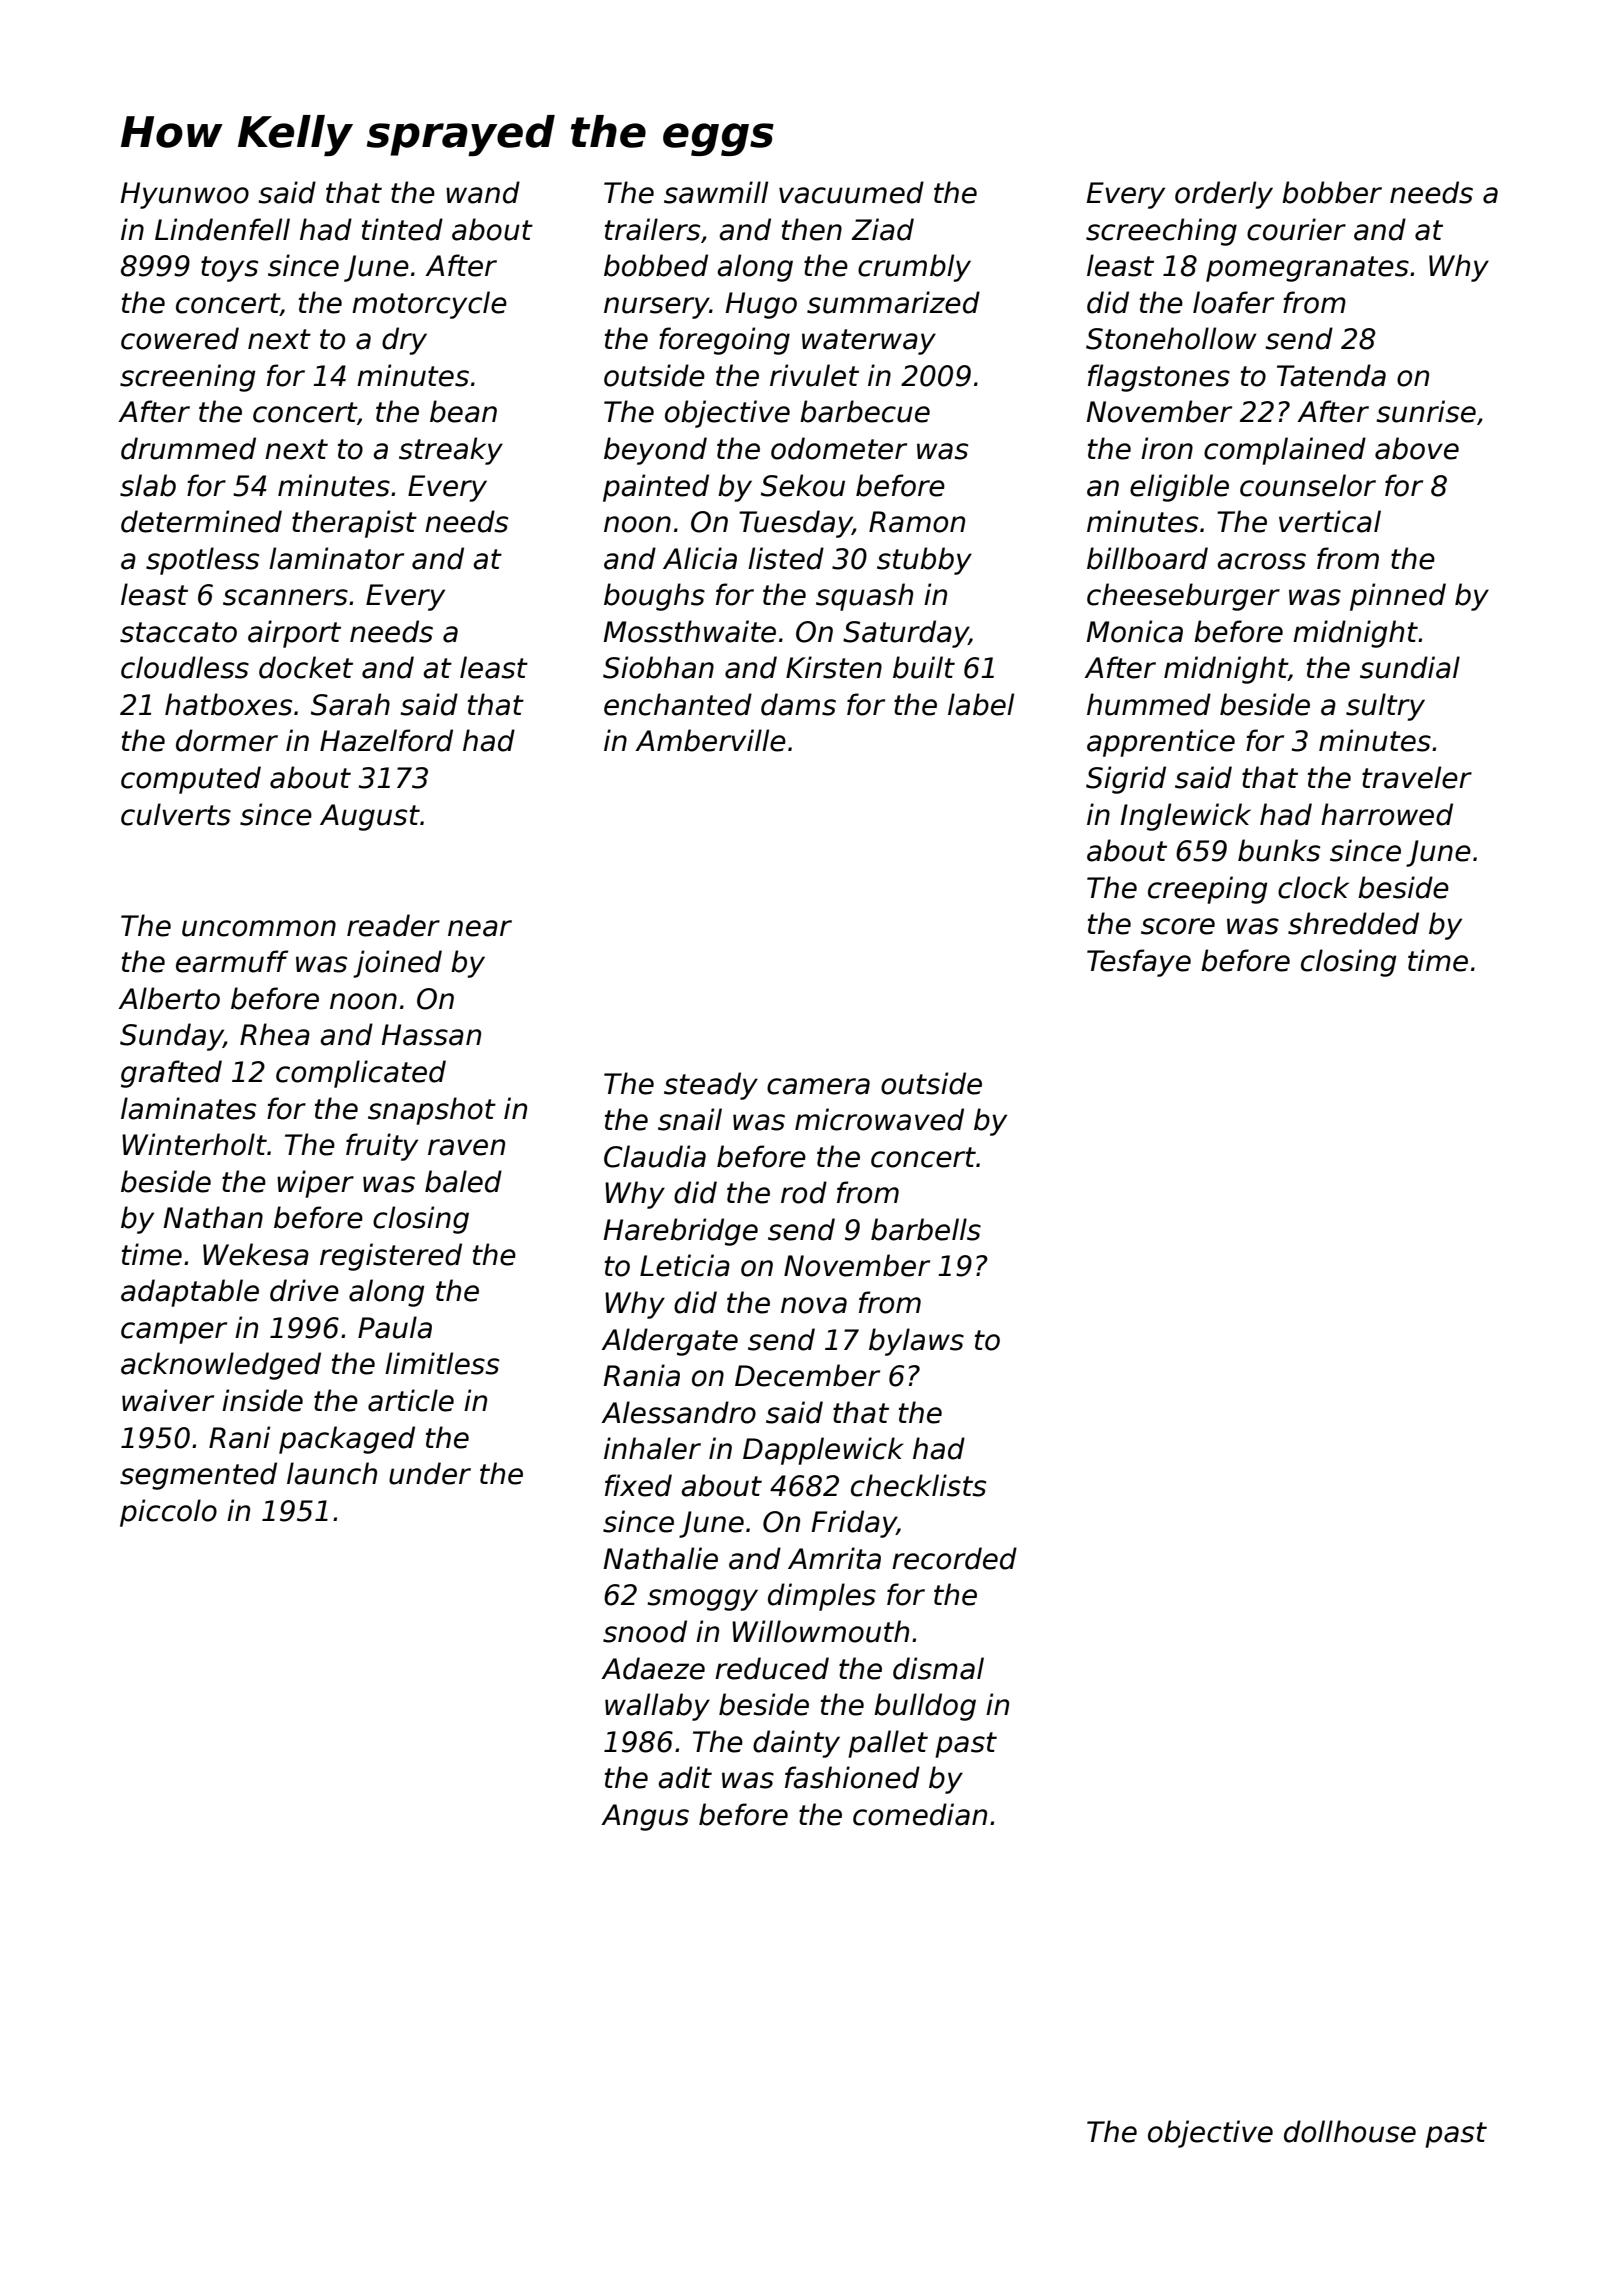  I want to click on vacuumed, so click(851, 192).
